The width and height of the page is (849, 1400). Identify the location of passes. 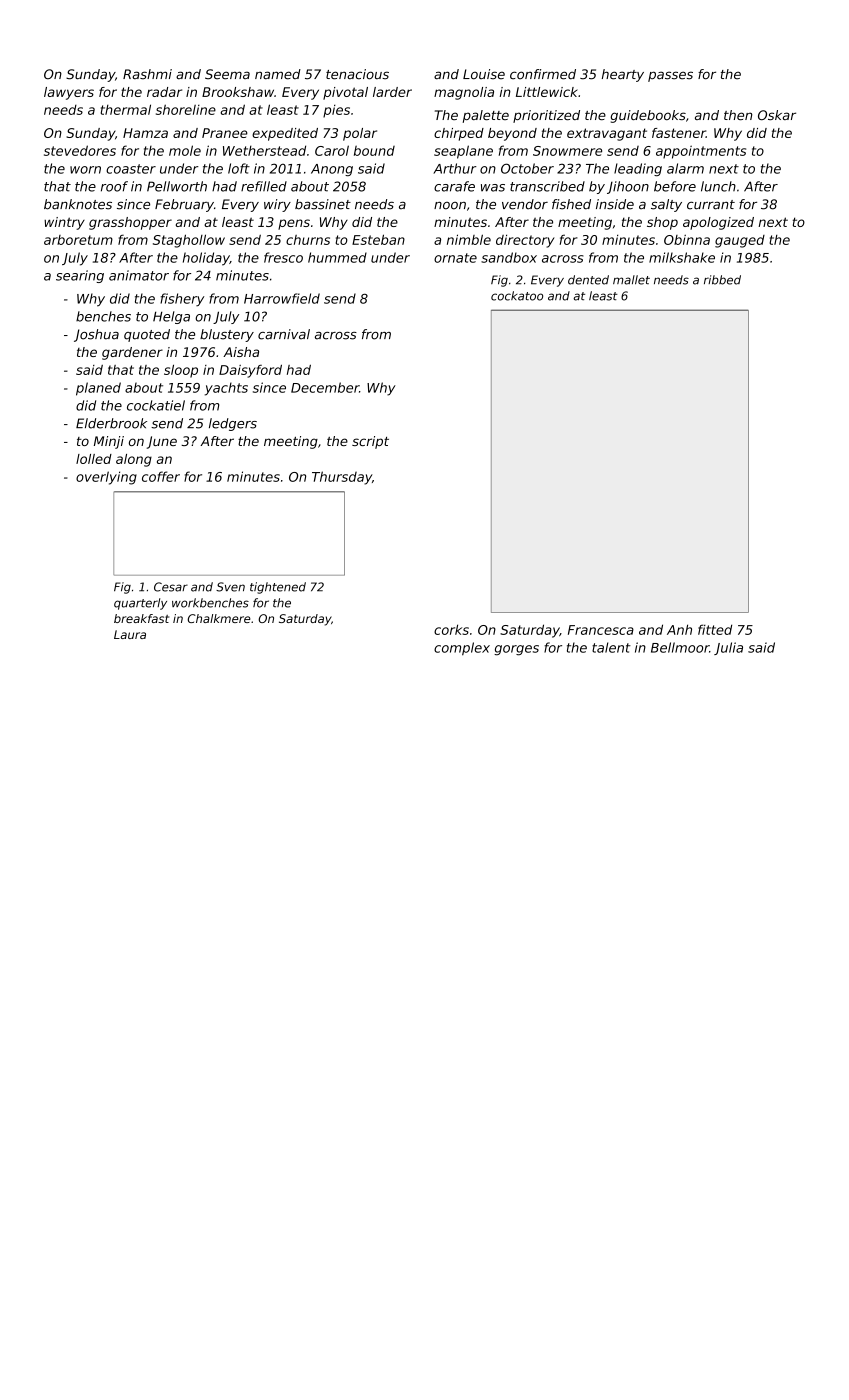
(670, 76).
